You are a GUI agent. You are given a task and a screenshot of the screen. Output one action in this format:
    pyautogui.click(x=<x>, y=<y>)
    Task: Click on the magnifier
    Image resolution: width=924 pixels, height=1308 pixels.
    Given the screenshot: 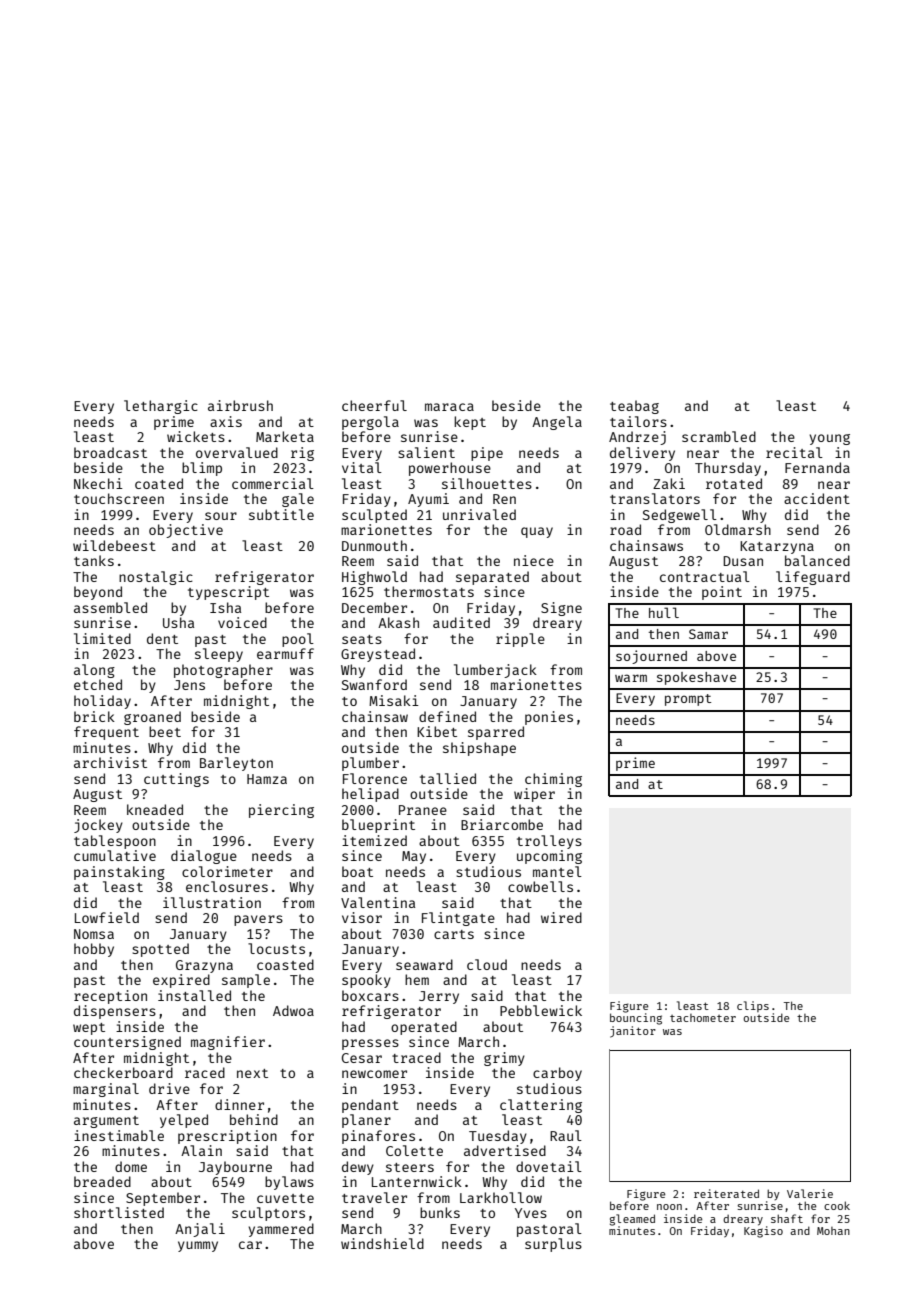 What is the action you would take?
    pyautogui.click(x=228, y=1043)
